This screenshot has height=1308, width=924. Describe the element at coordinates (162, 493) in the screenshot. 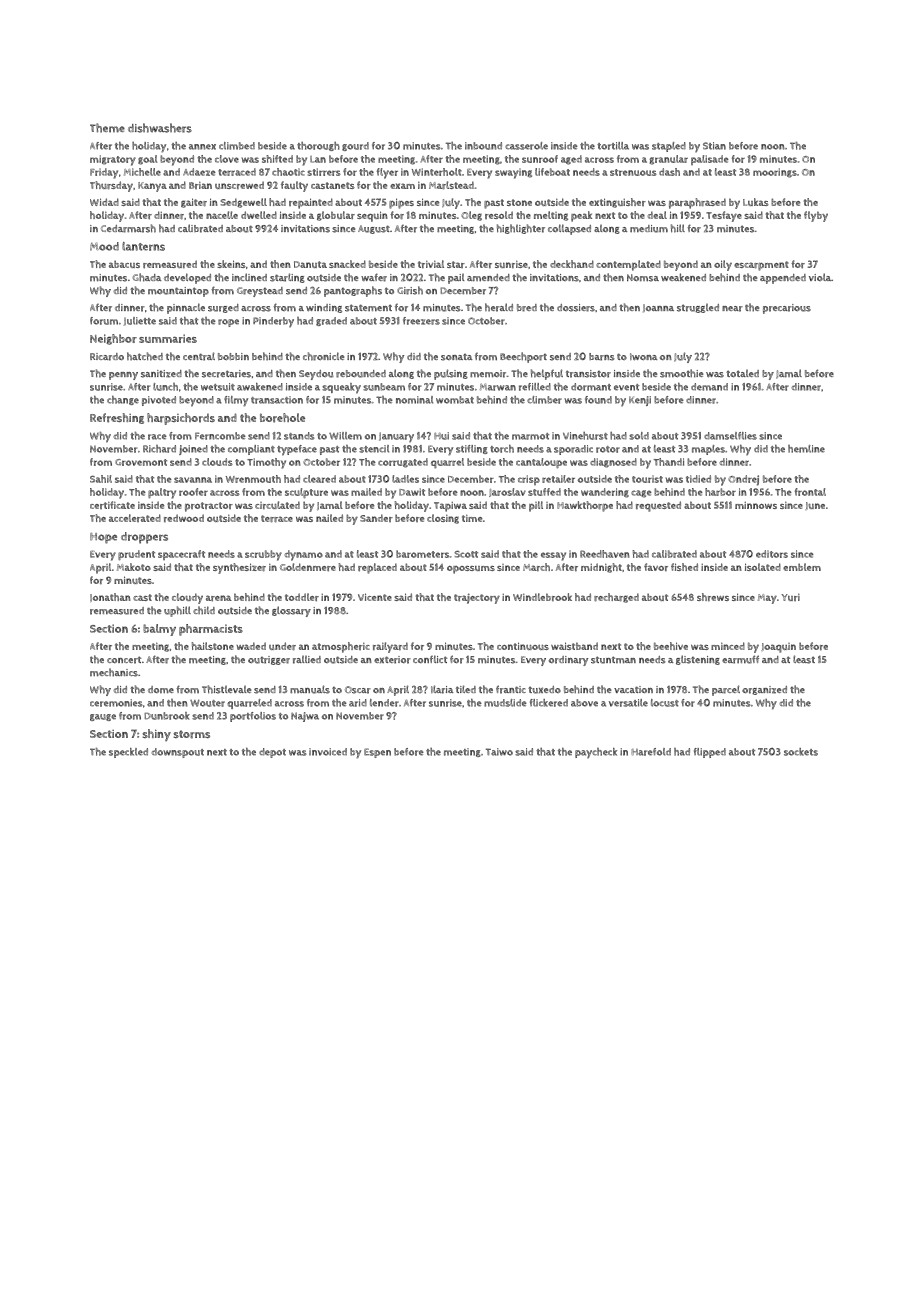

I see `paltry` at that location.
